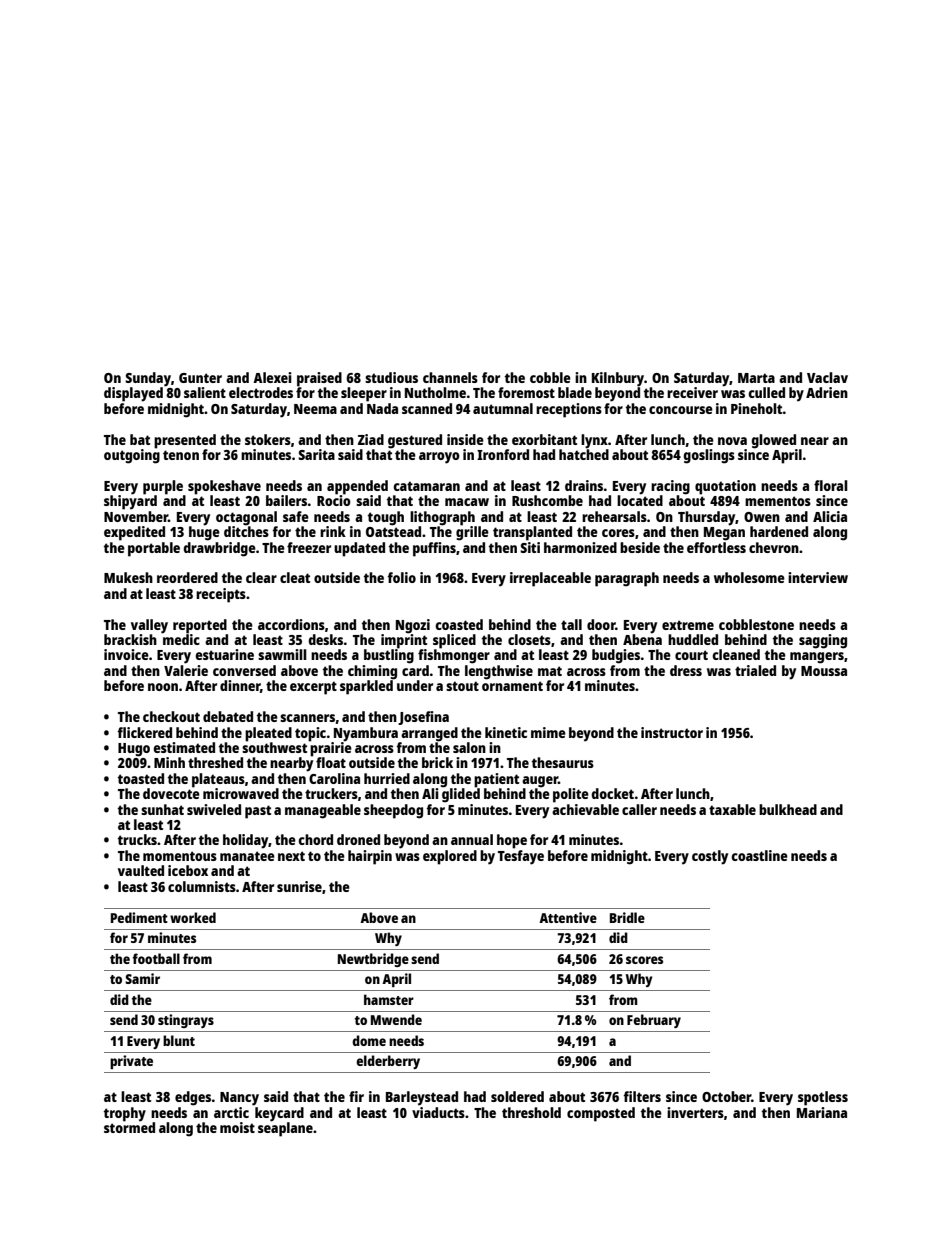 The height and width of the image is (1233, 952). What do you see at coordinates (459, 624) in the image?
I see `coasted` at bounding box center [459, 624].
